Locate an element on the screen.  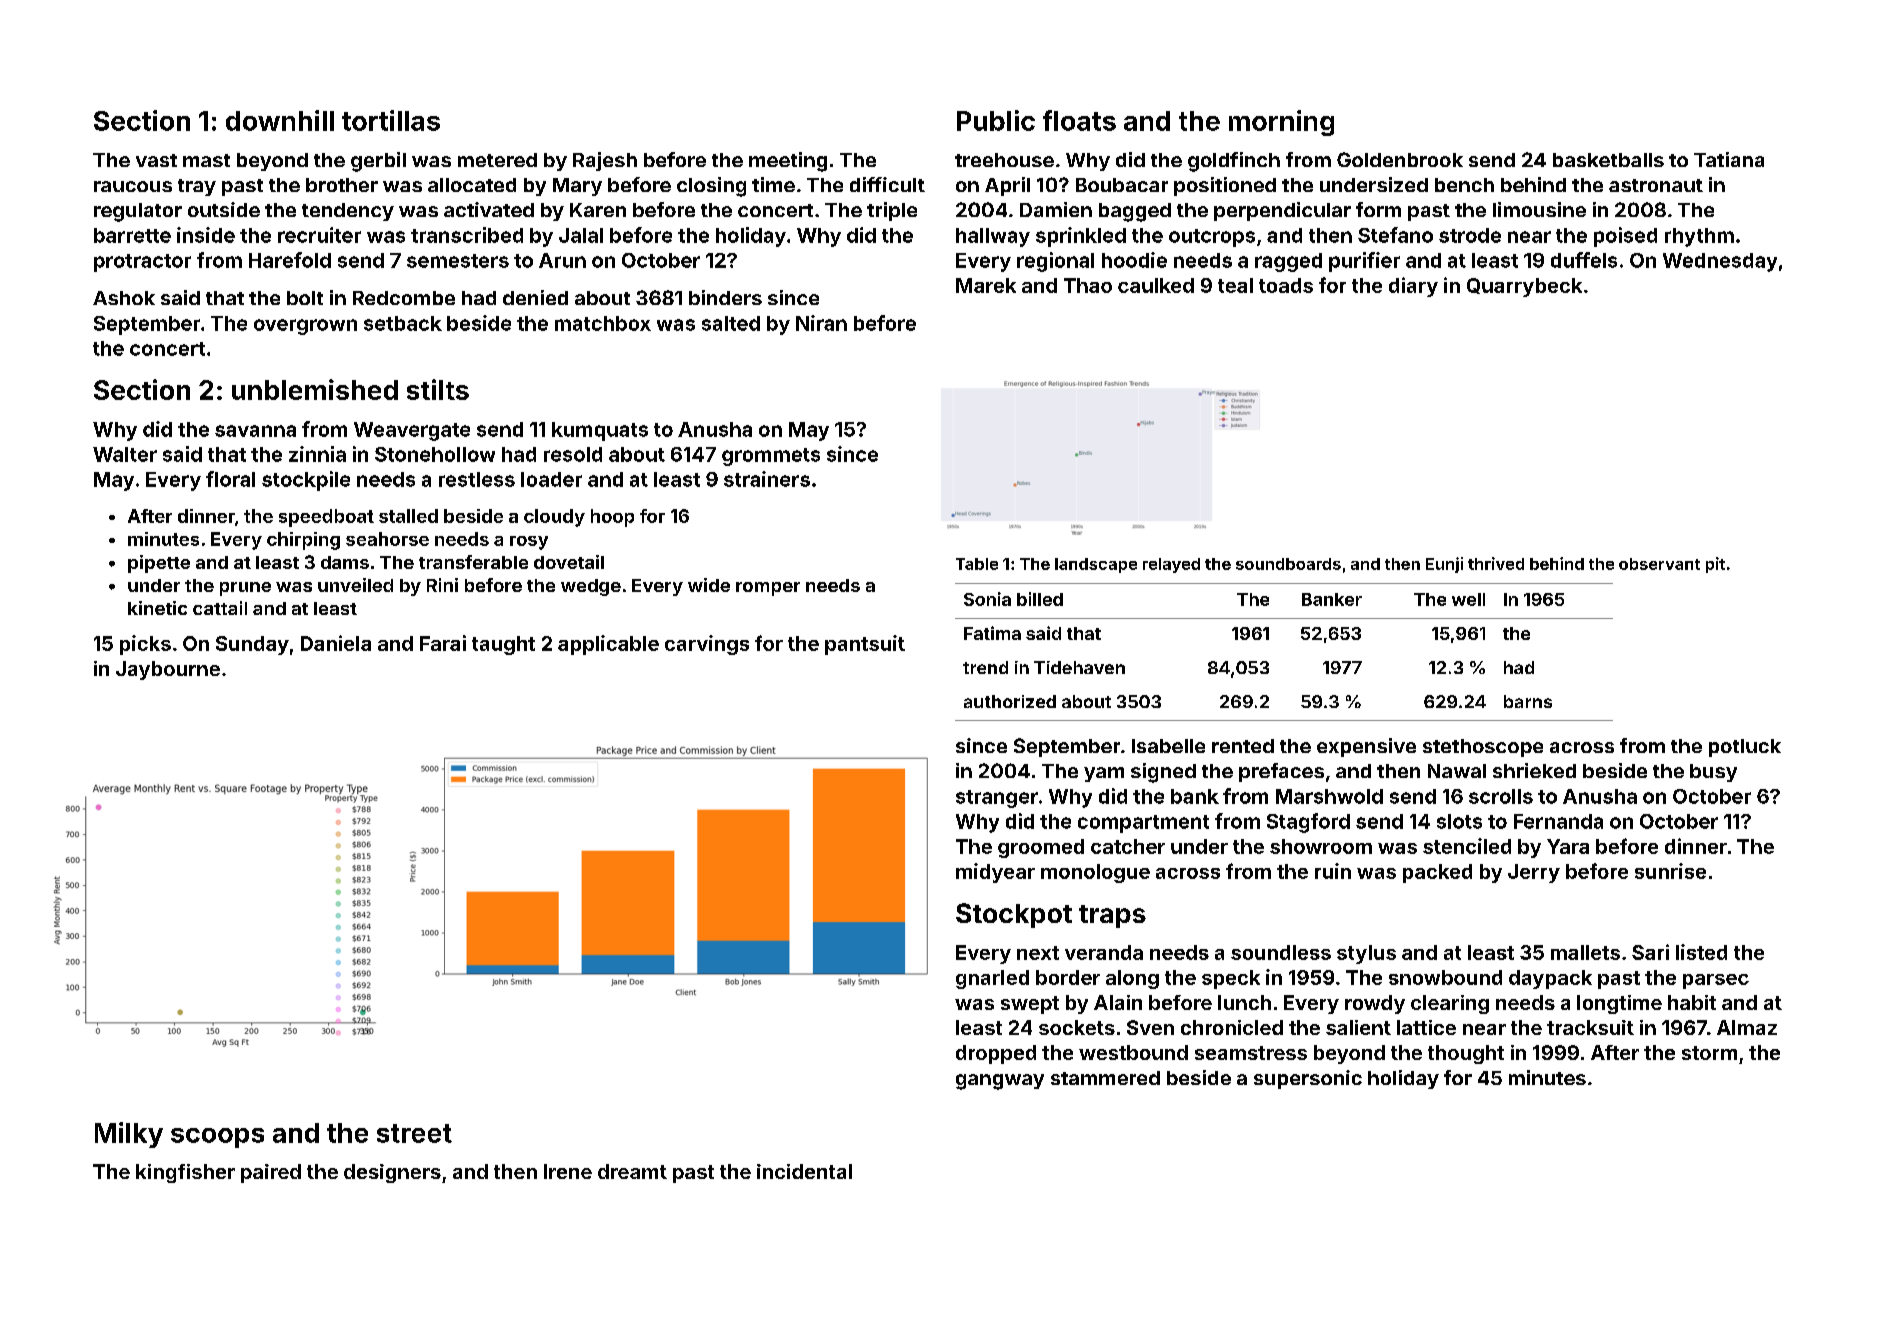
tortillas is located at coordinates (391, 120).
